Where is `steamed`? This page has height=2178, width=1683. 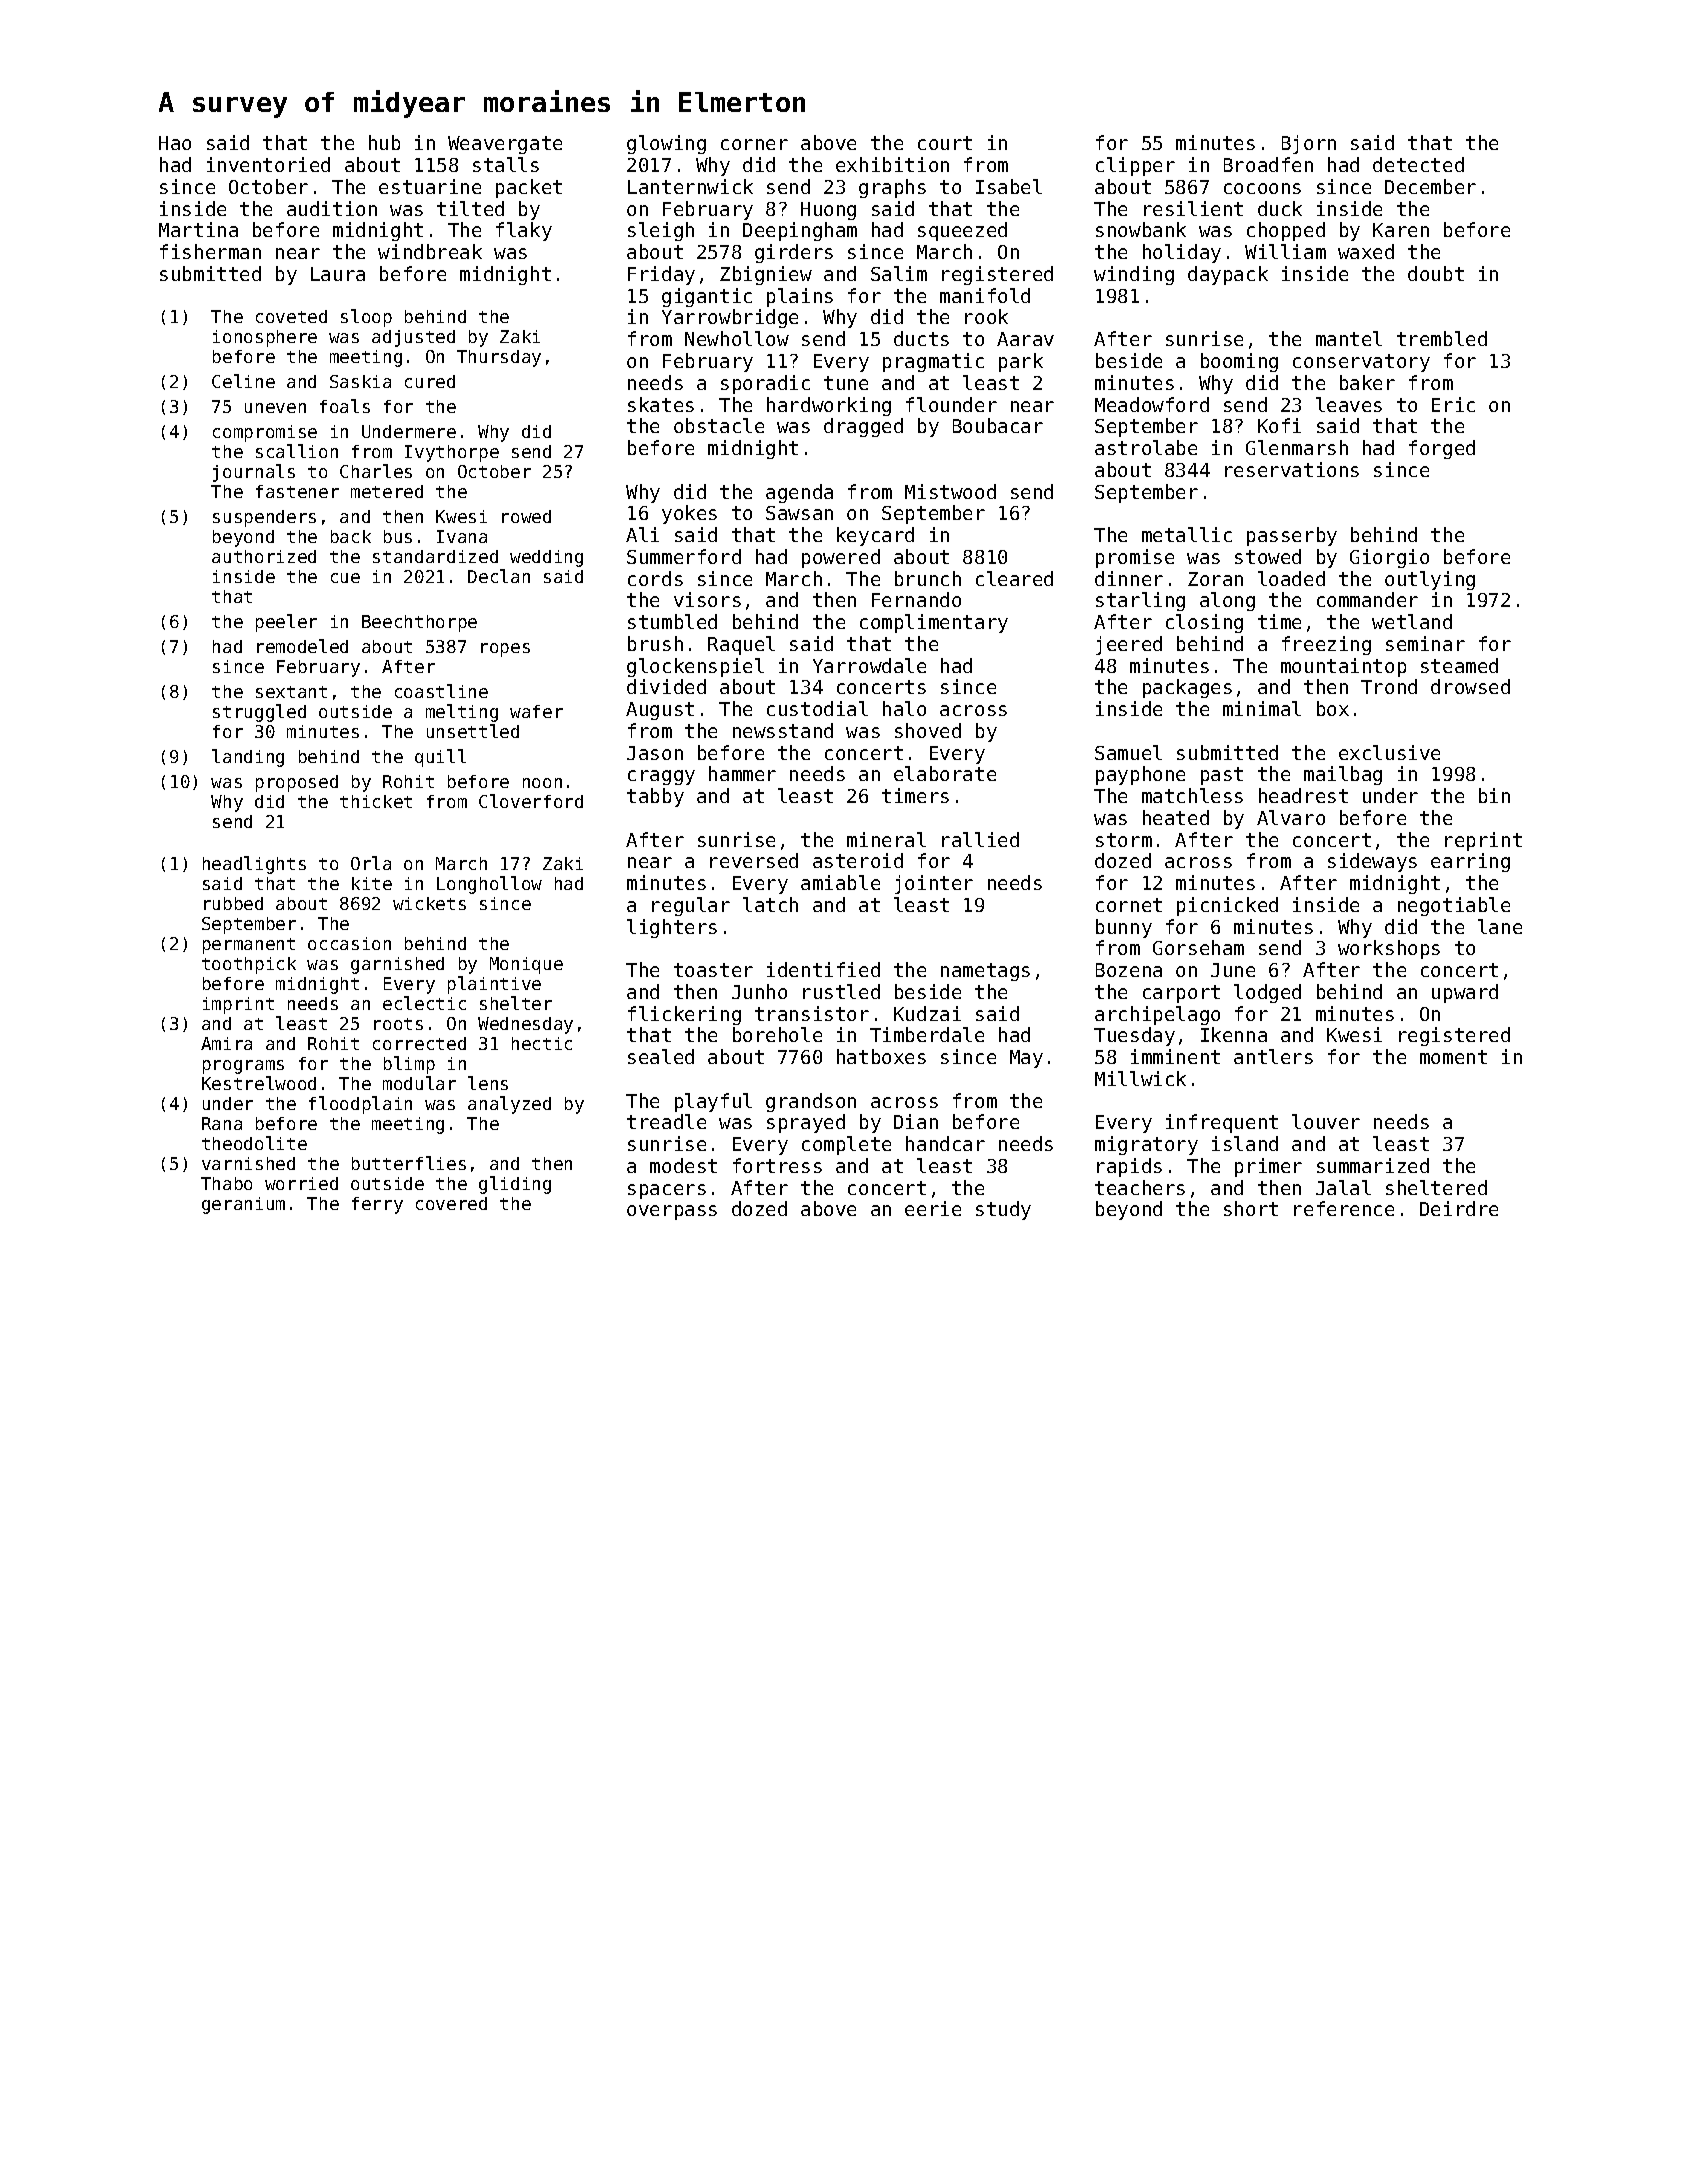
steamed is located at coordinates (1459, 665).
